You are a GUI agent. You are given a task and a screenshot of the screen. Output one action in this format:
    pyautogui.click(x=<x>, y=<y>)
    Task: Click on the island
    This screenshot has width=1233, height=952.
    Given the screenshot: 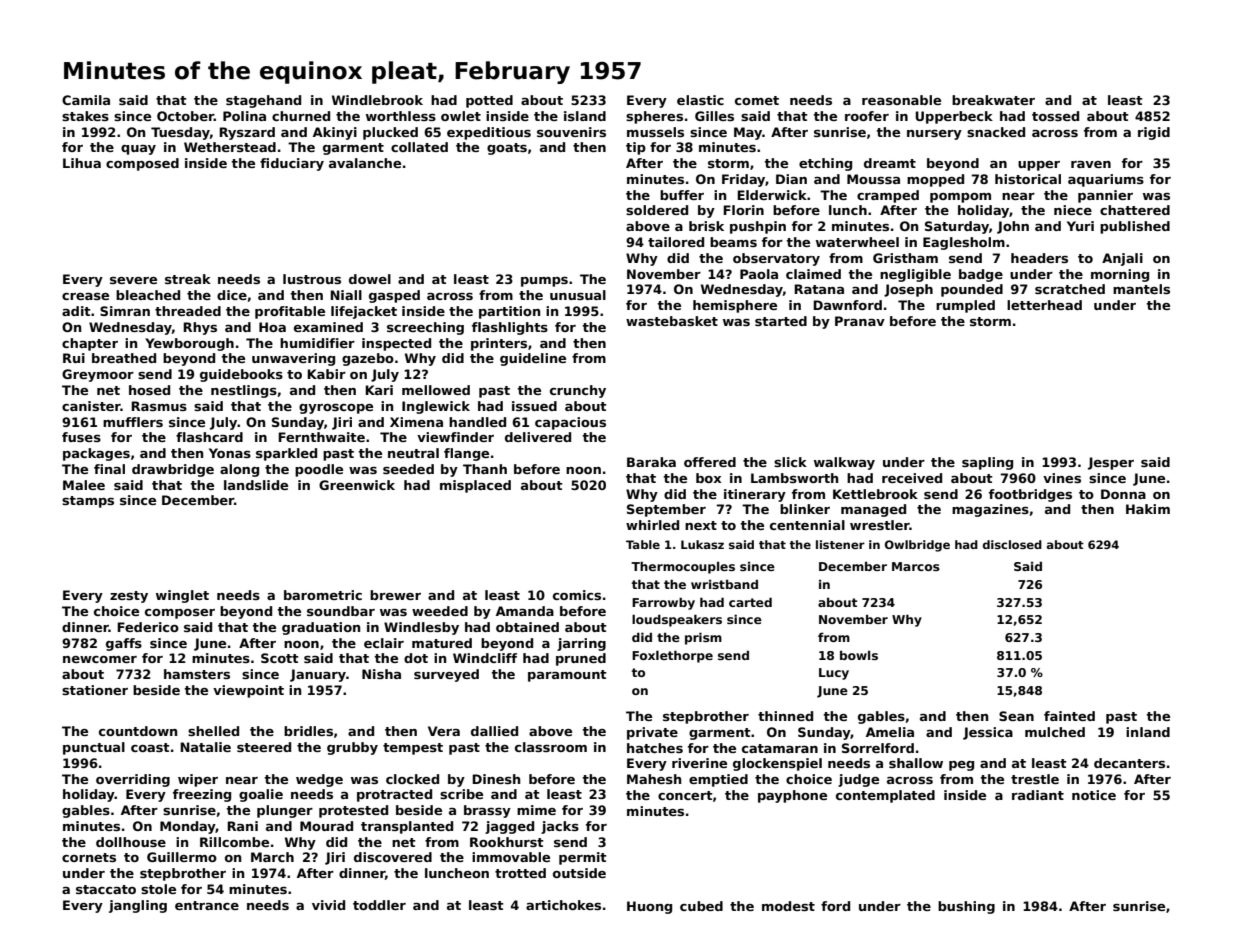 What is the action you would take?
    pyautogui.click(x=585, y=116)
